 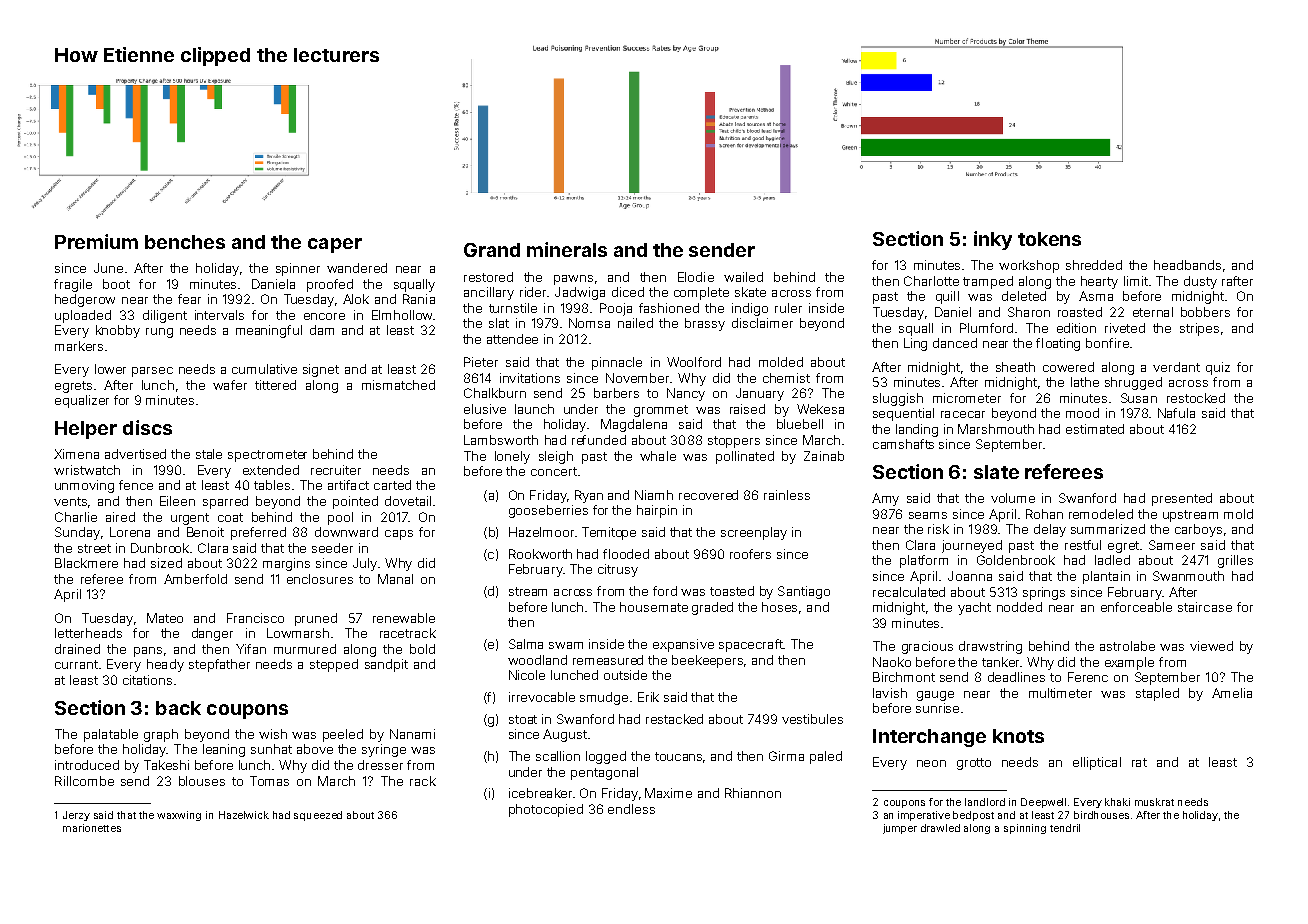 I want to click on tokens, so click(x=1049, y=239).
